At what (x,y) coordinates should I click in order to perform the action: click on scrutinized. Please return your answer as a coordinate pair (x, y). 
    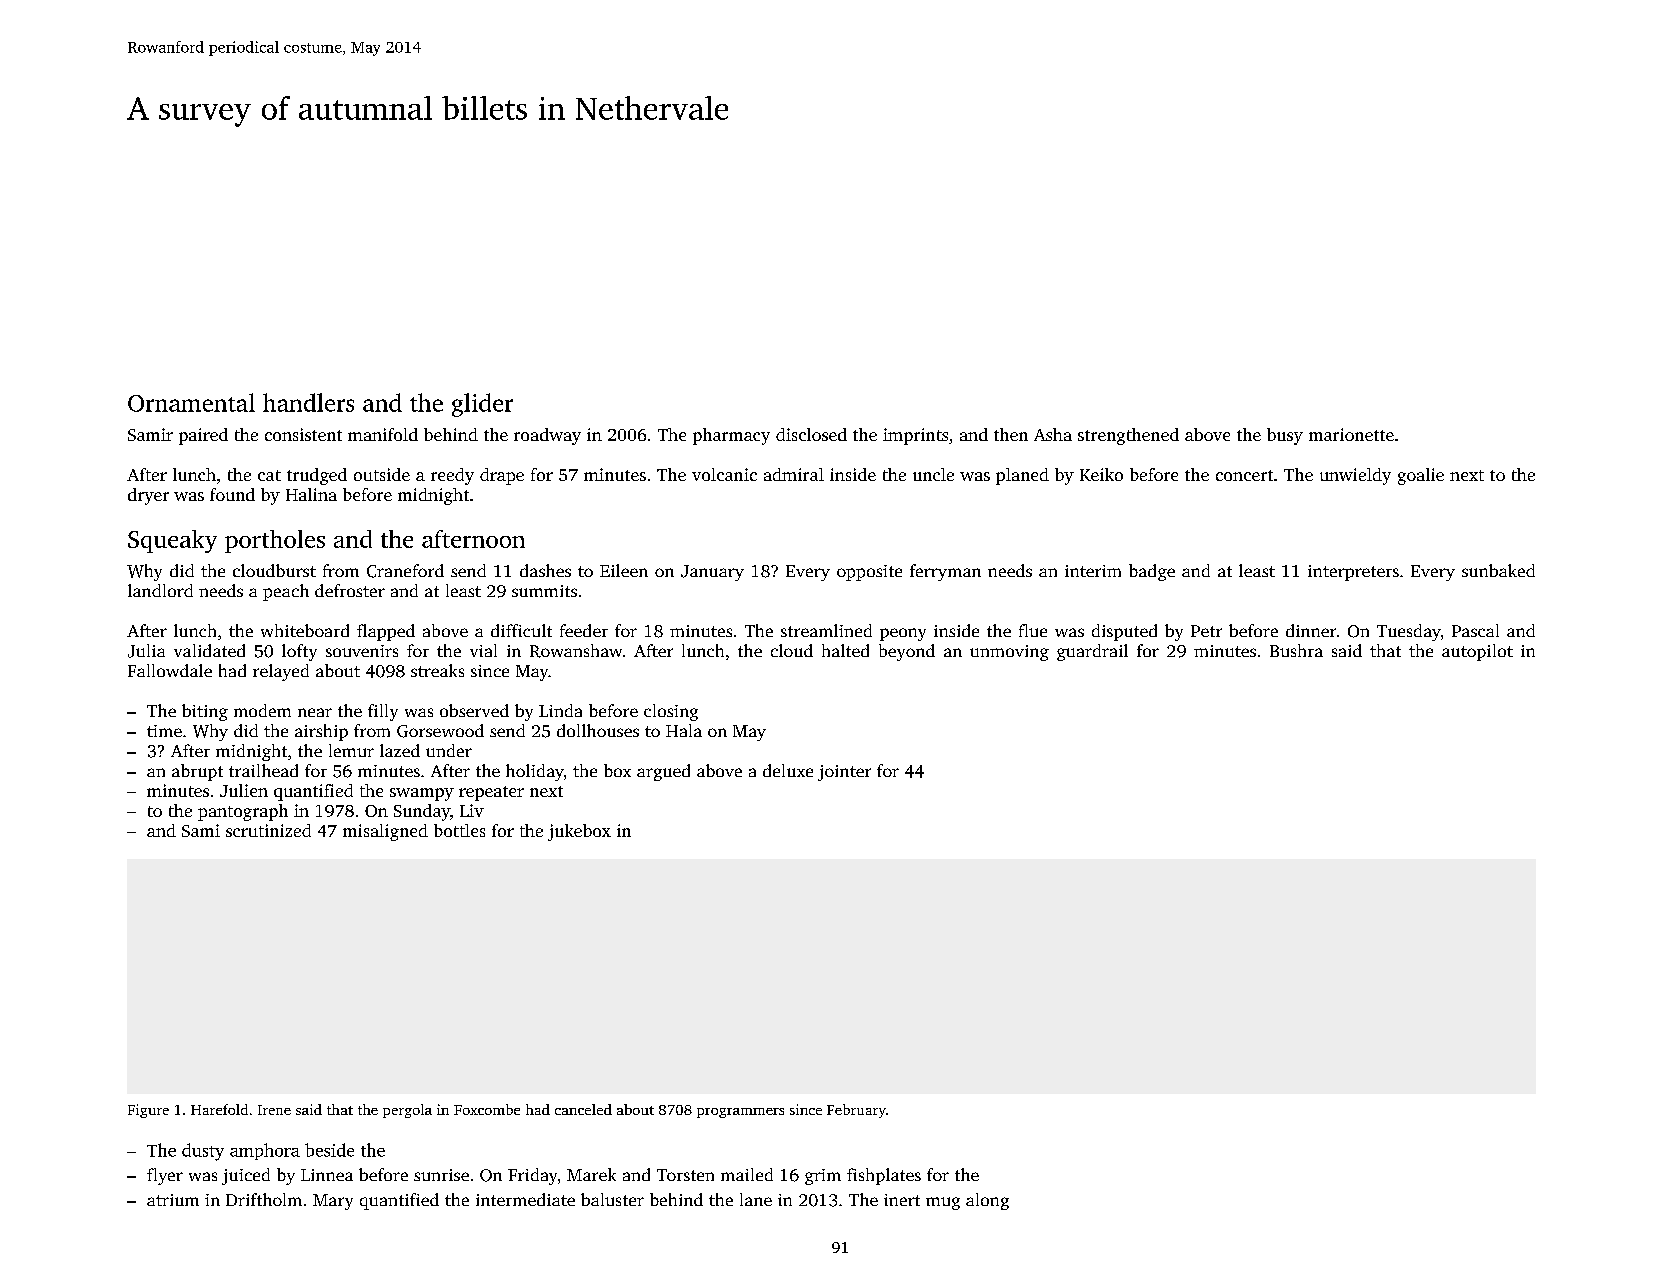
    Looking at the image, I should click on (268, 830).
